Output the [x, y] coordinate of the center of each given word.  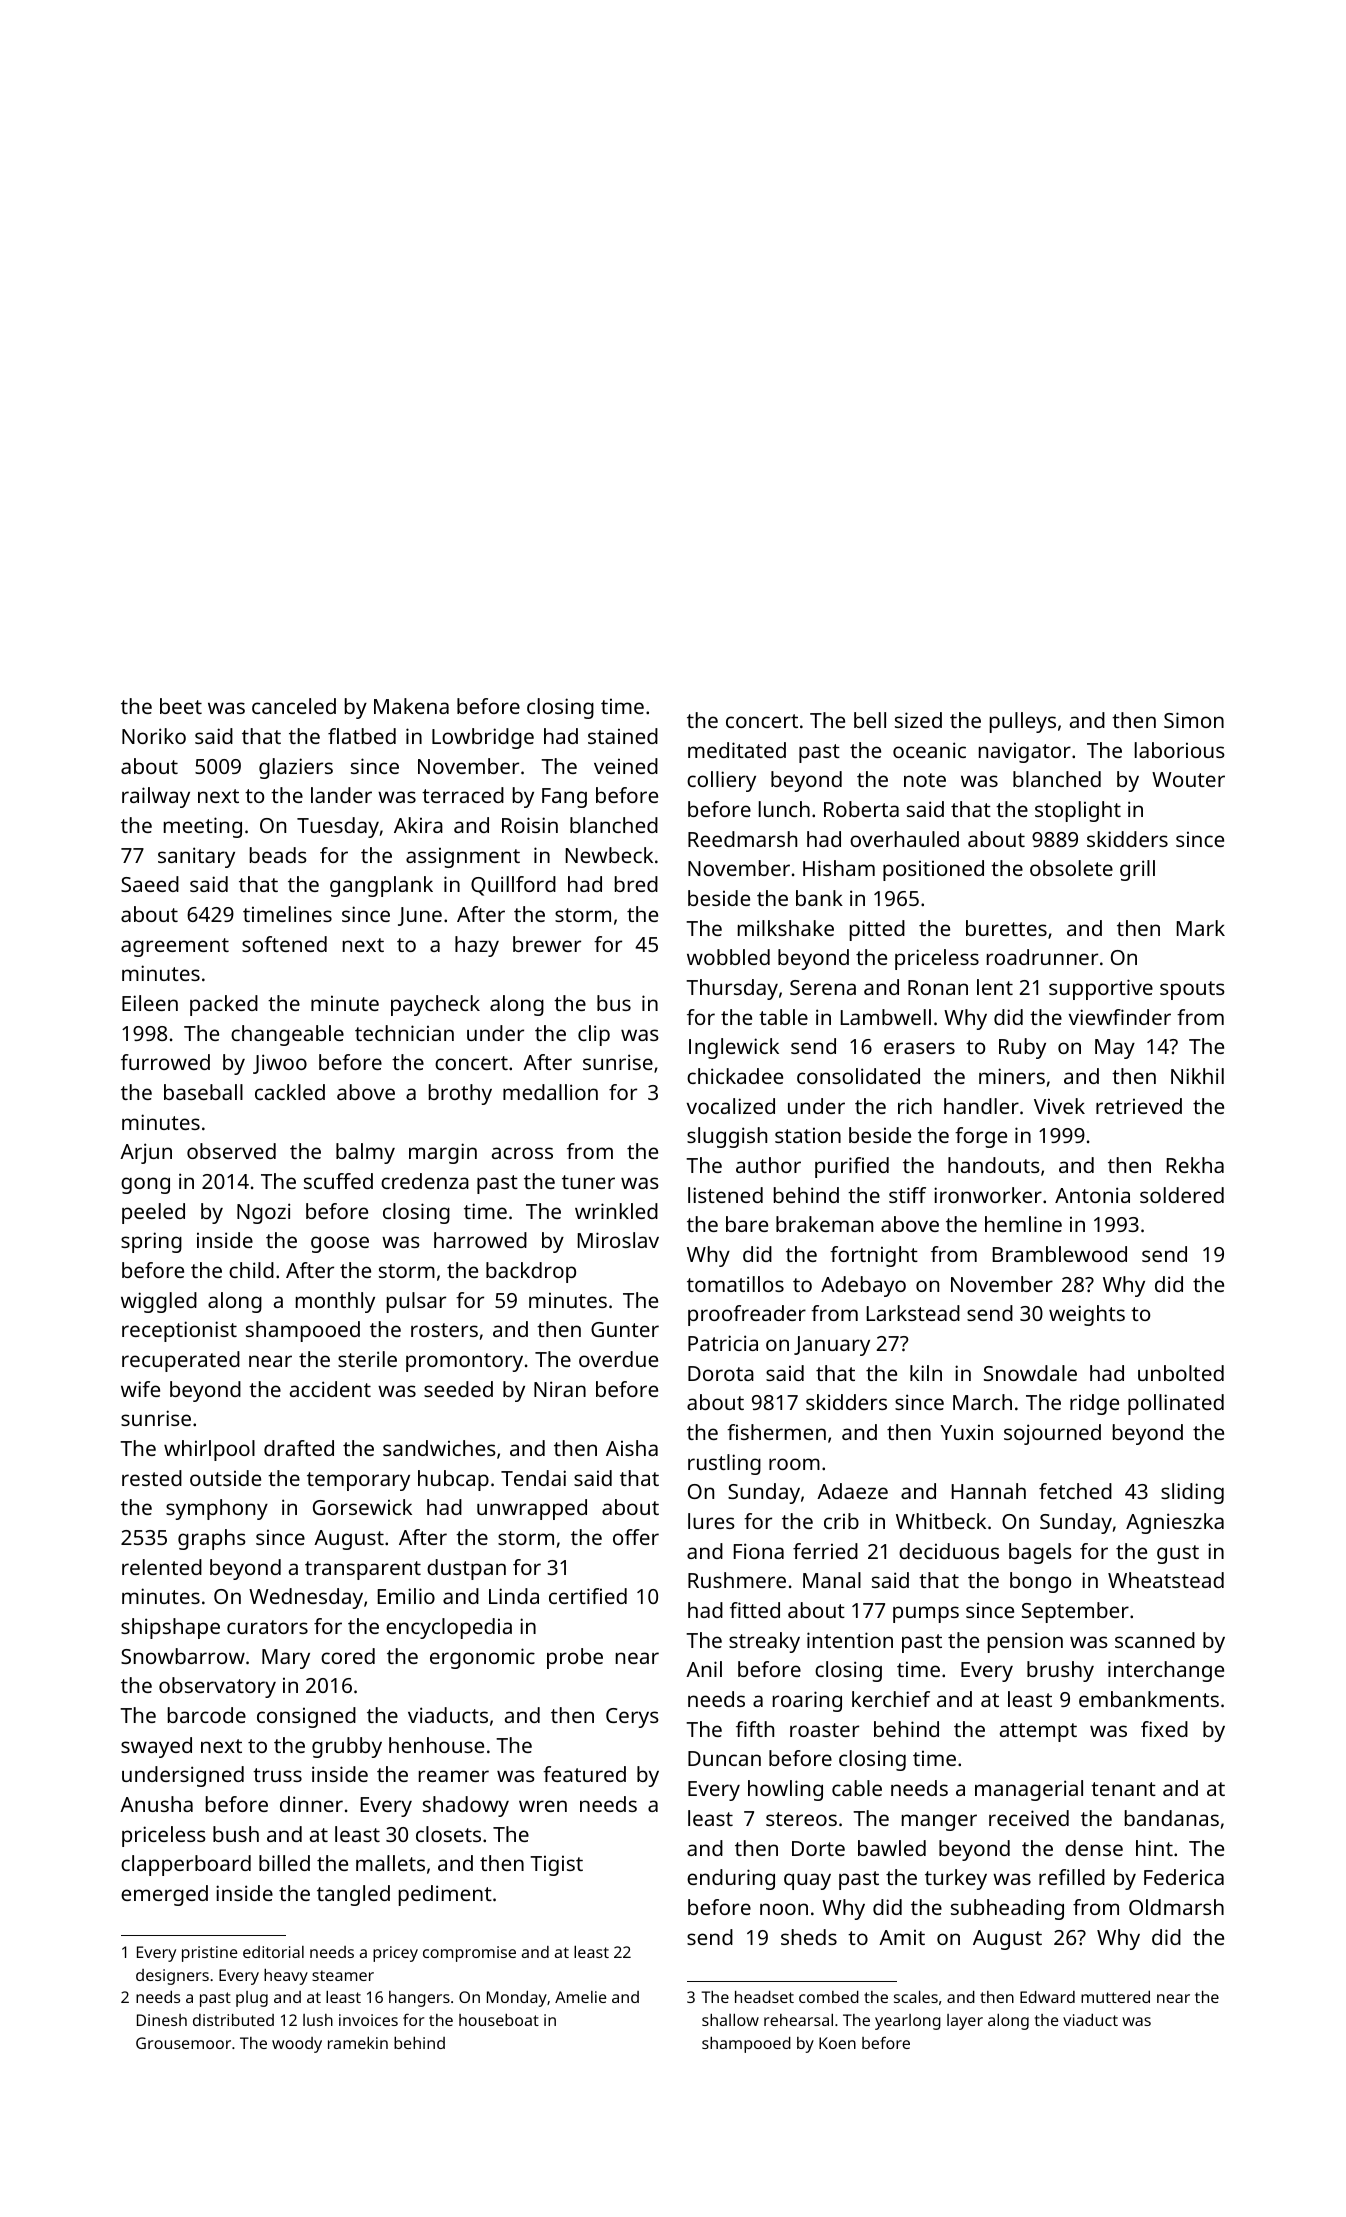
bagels [1040, 1553]
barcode [207, 1715]
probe [575, 1658]
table [783, 1017]
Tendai [533, 1478]
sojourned [1052, 1434]
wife [140, 1389]
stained [623, 736]
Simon [1194, 720]
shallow [730, 2020]
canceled [294, 706]
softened [284, 944]
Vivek [1059, 1106]
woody [297, 2045]
